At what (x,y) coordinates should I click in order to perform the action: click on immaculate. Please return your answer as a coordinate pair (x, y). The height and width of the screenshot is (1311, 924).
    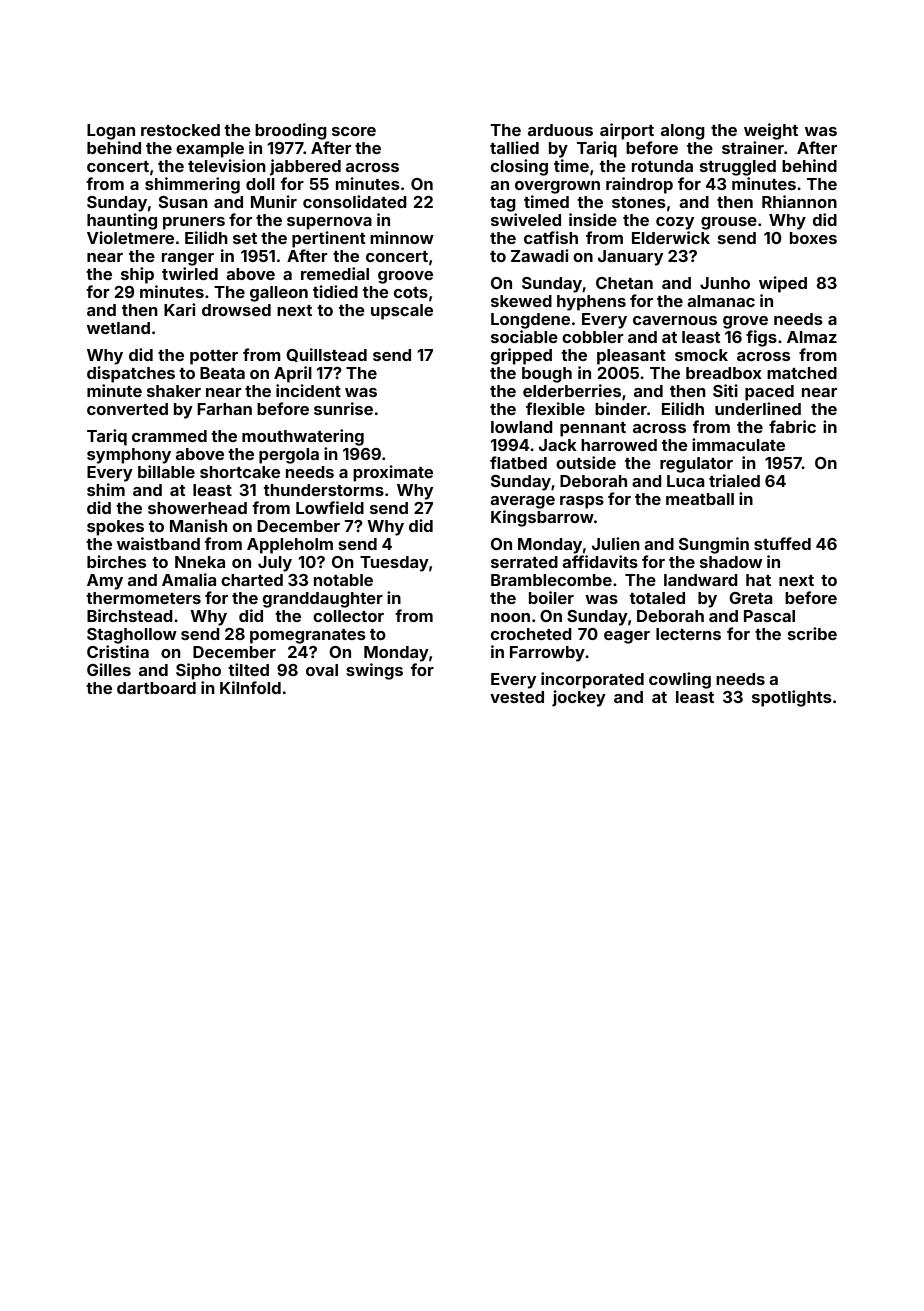
    Looking at the image, I should click on (738, 444).
